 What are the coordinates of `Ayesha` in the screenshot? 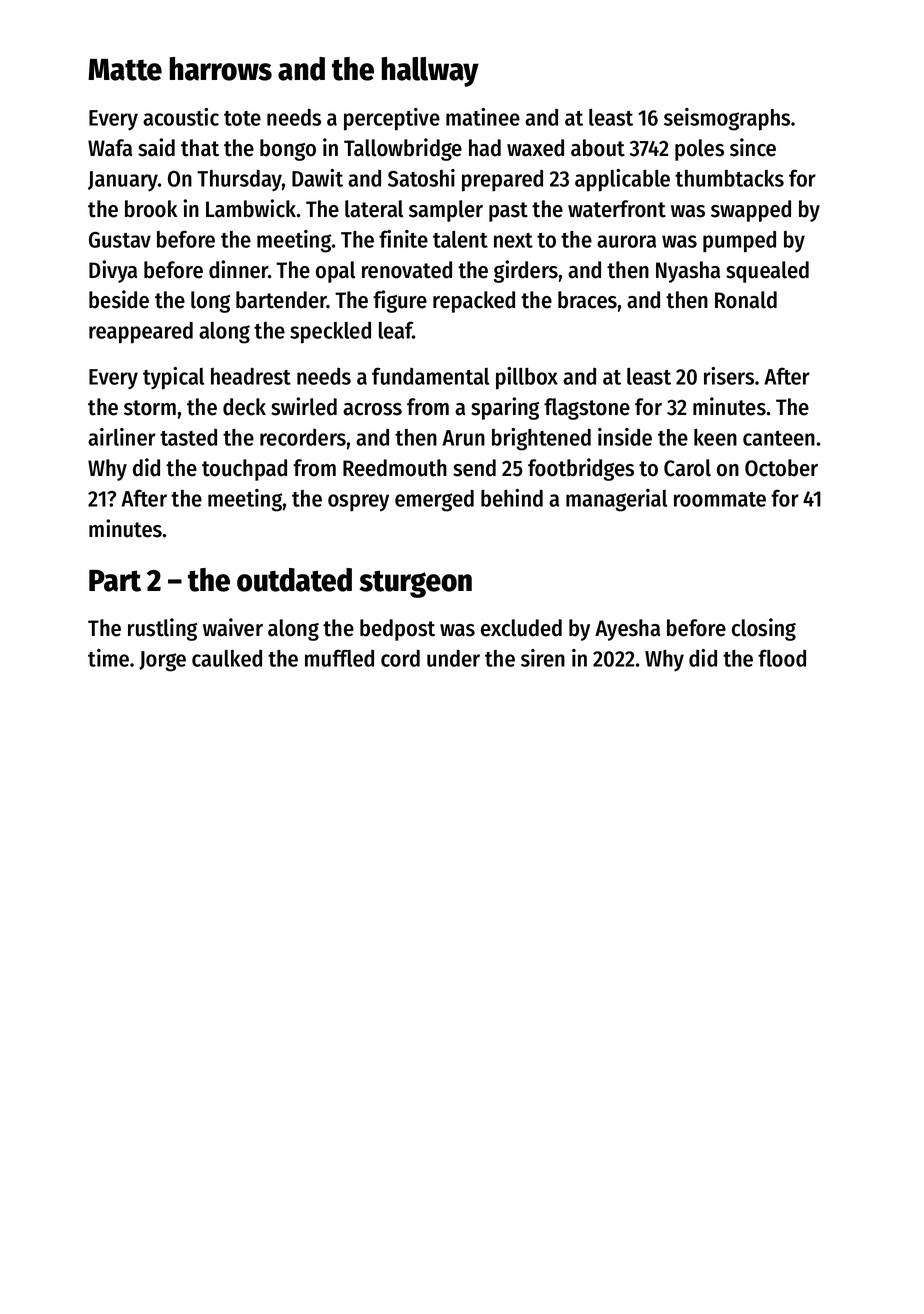 It's located at (627, 630).
